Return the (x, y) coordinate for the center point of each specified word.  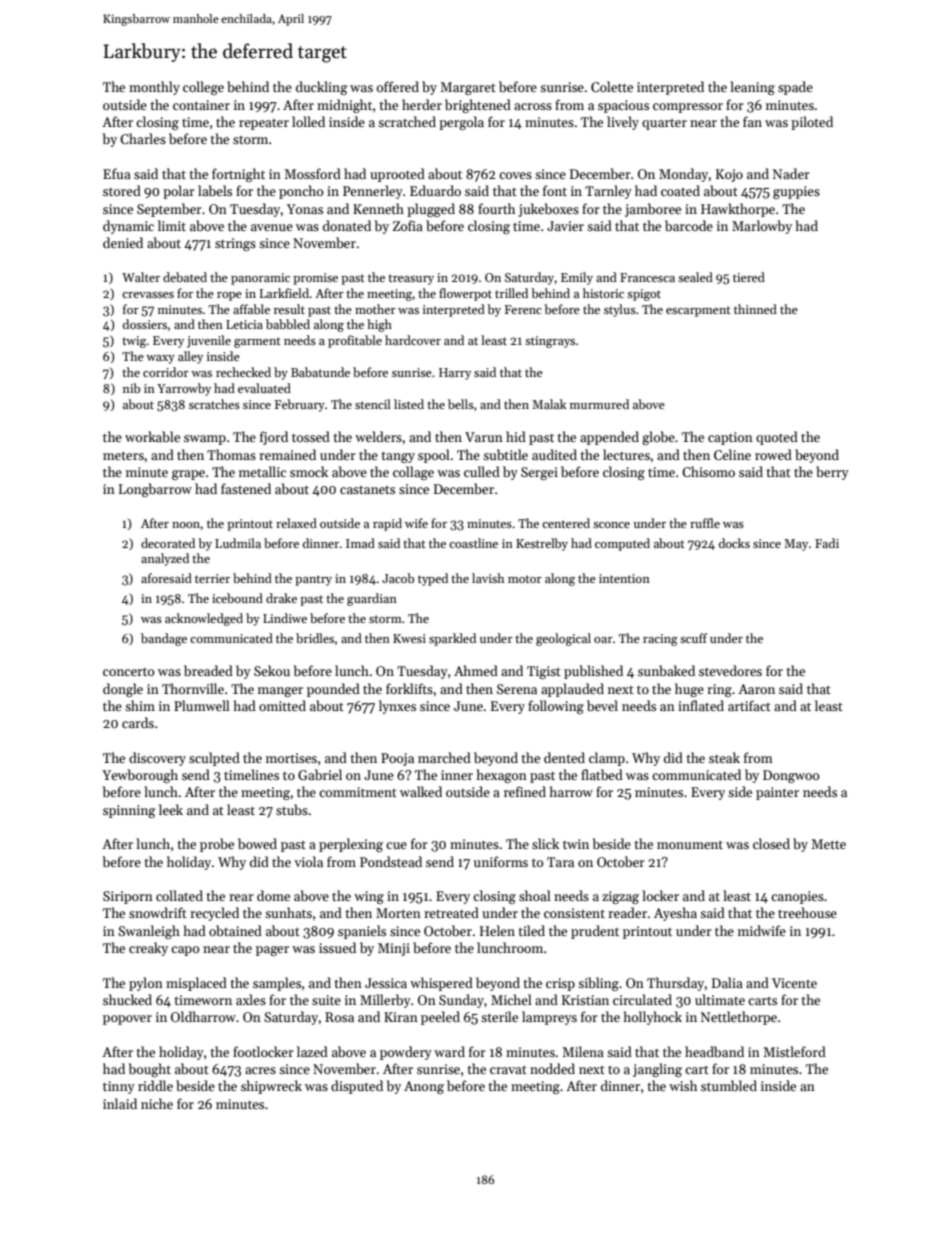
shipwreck (271, 1087)
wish (683, 1085)
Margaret (468, 88)
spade (795, 88)
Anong (424, 1087)
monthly (154, 88)
